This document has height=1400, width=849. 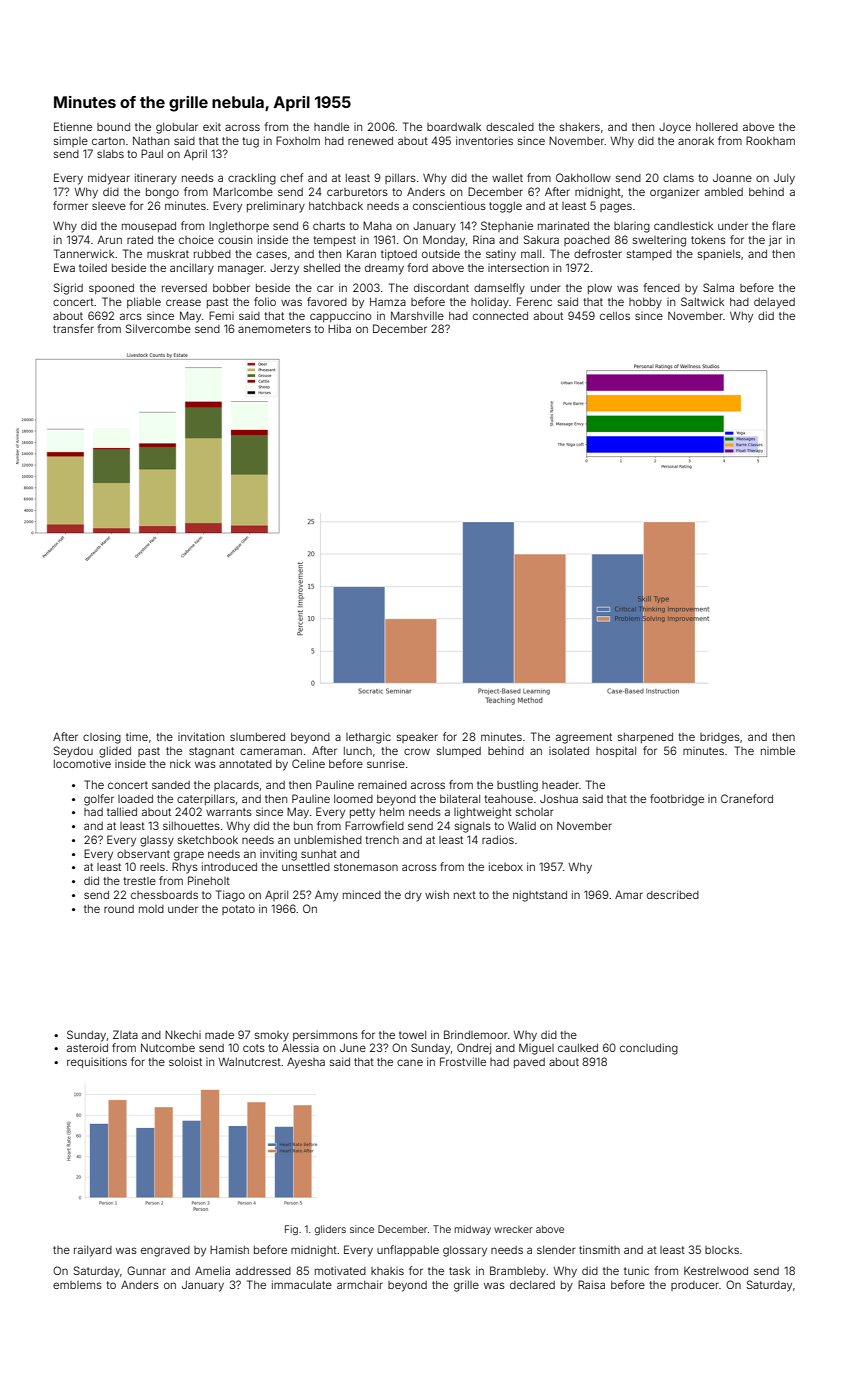 I want to click on mousepad, so click(x=149, y=227).
